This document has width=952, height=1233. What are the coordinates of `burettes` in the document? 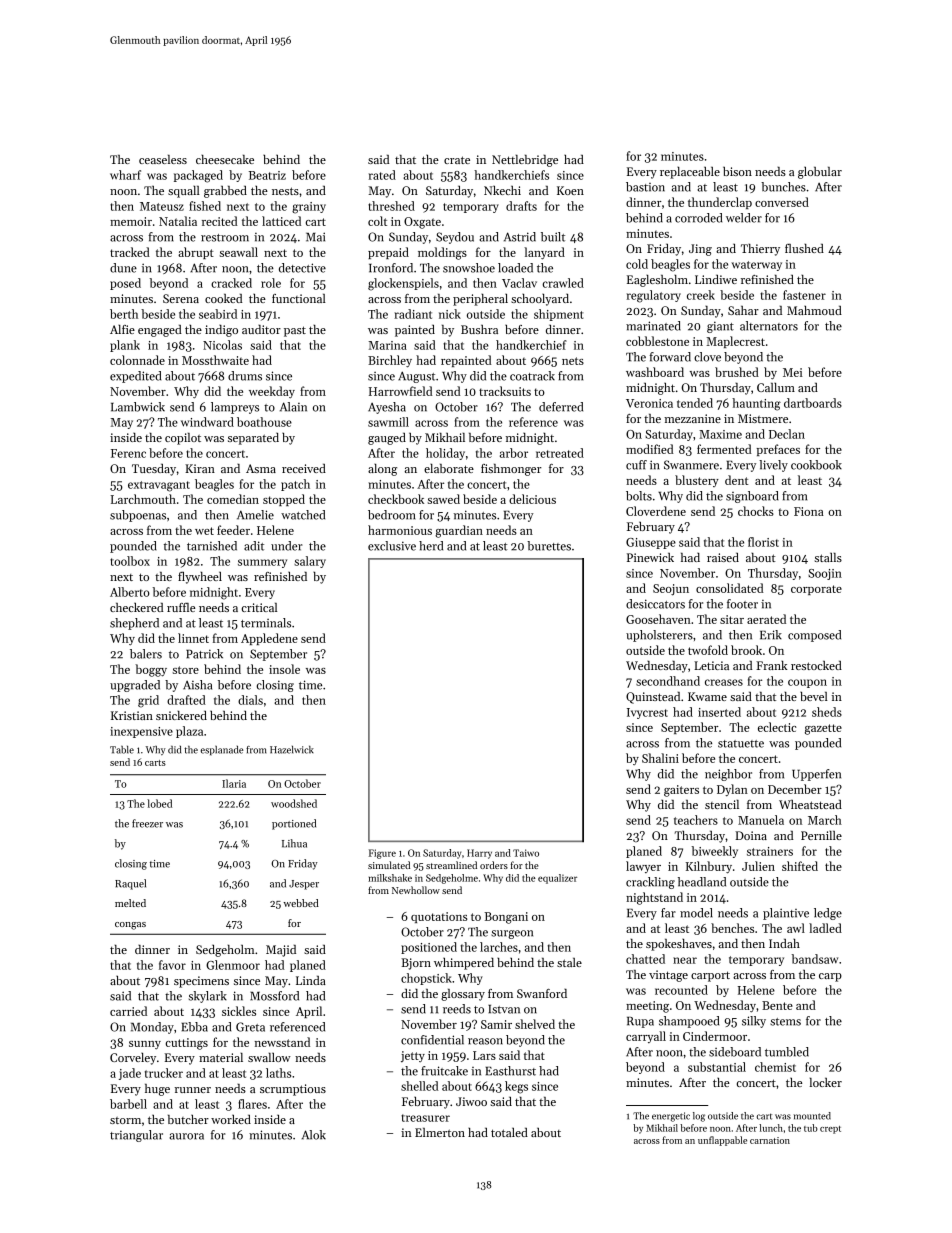 It's located at (549, 546).
